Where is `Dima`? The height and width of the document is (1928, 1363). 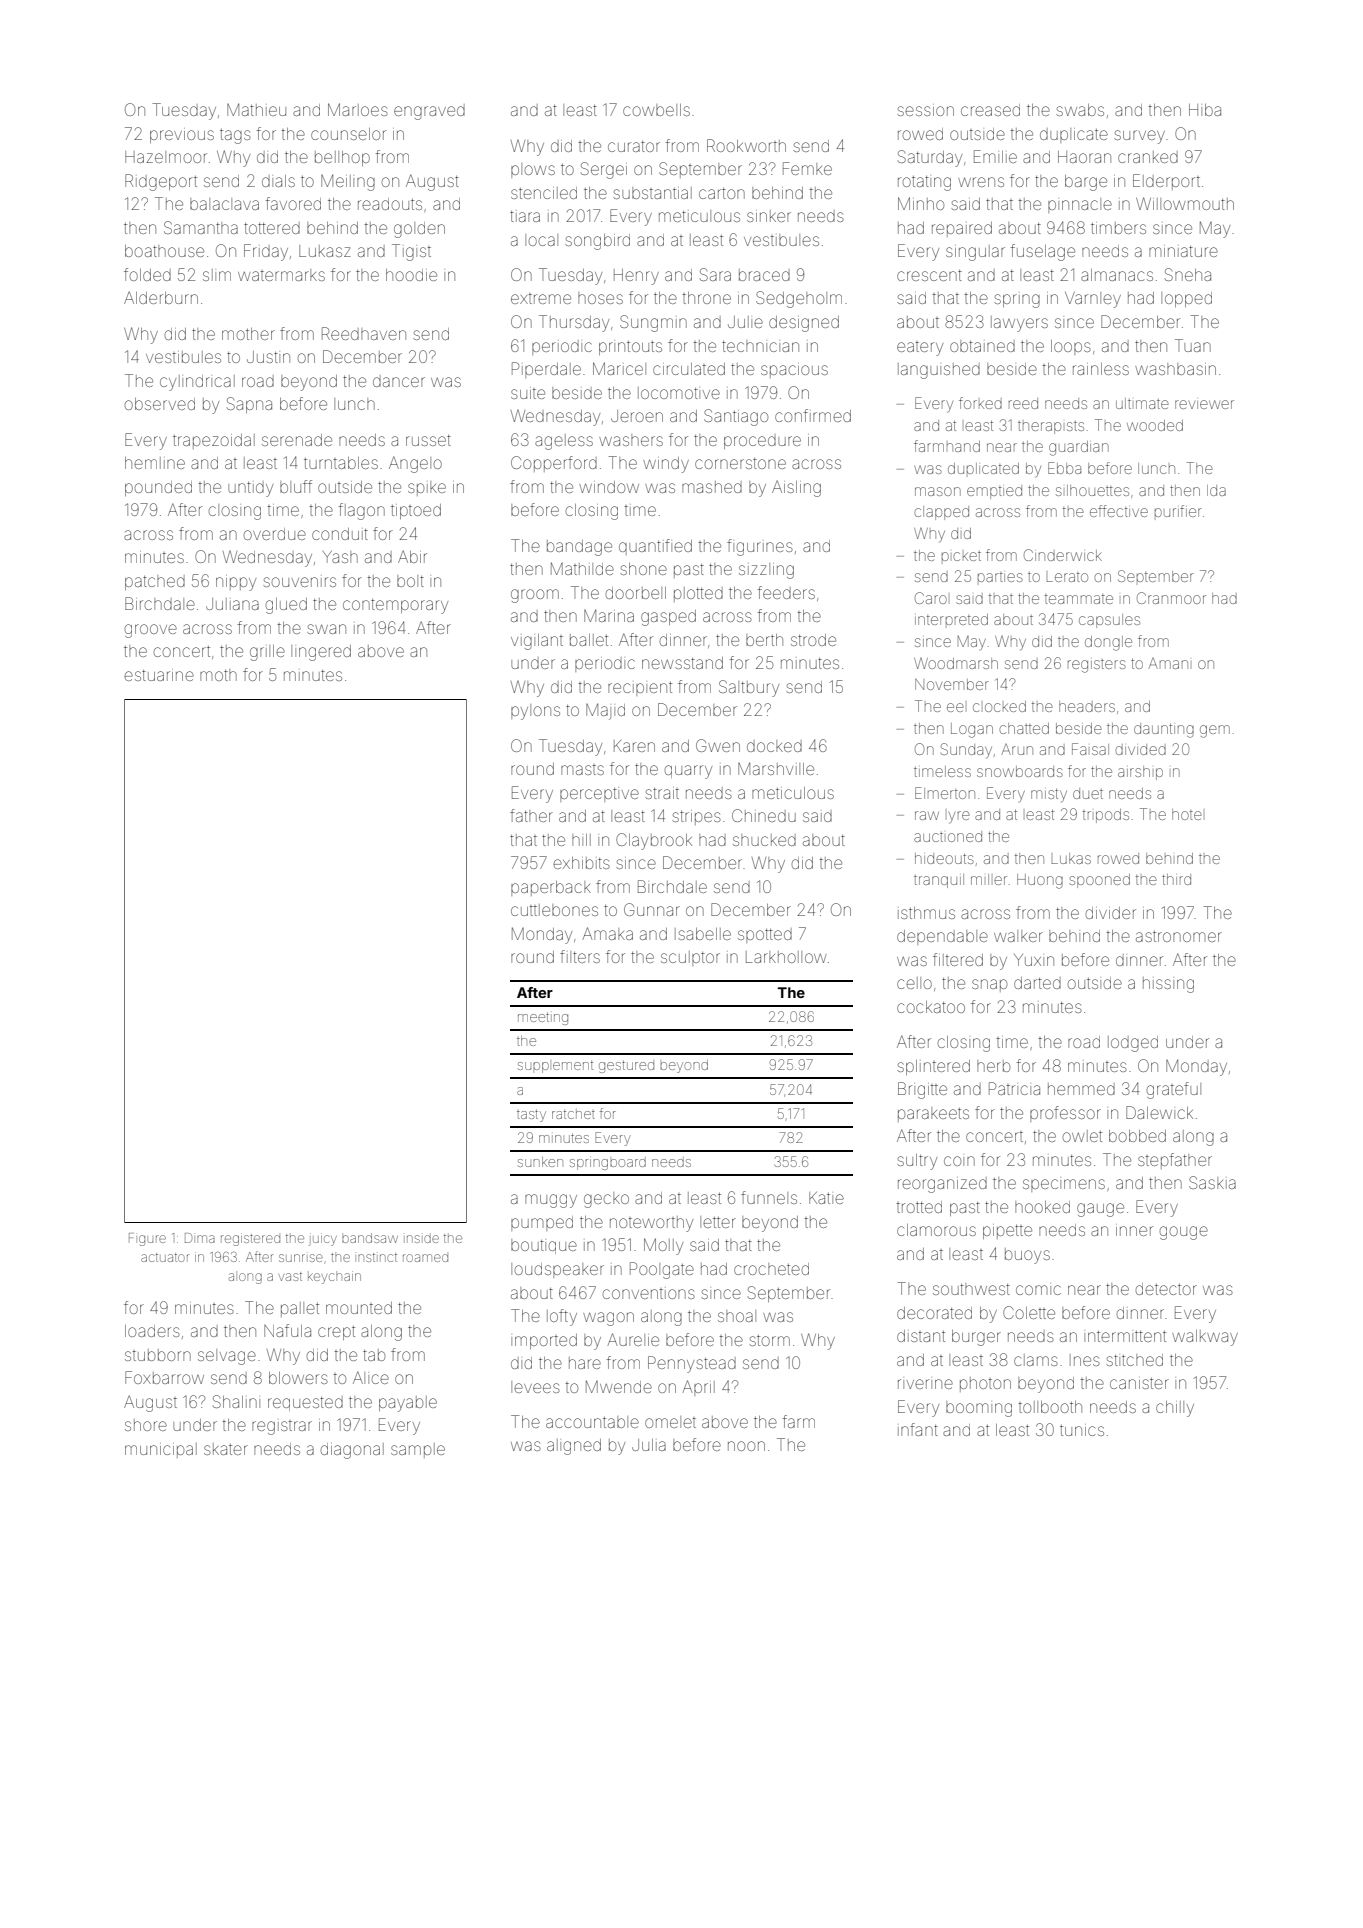 Dima is located at coordinates (200, 1238).
